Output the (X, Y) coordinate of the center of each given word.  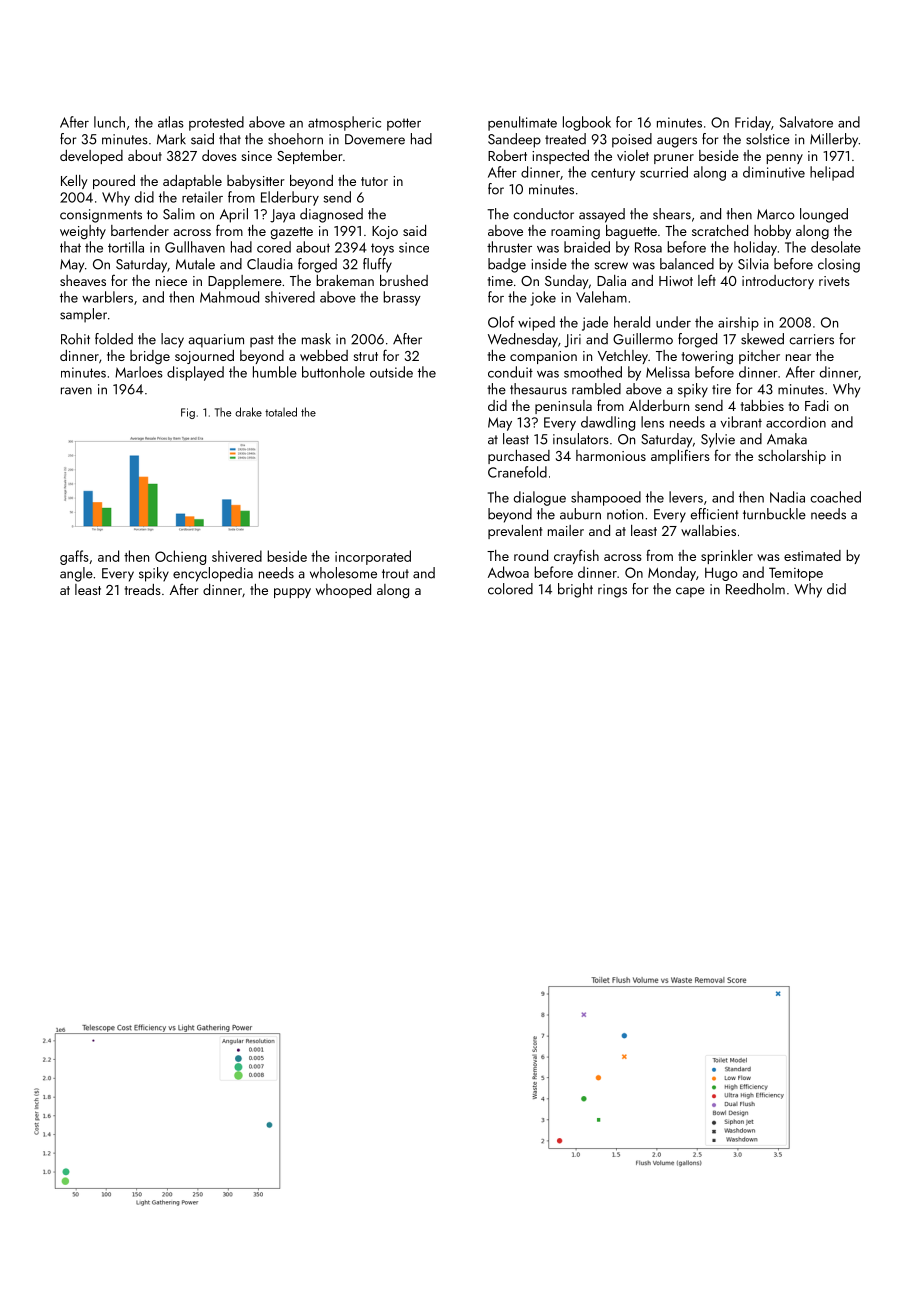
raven (76, 391)
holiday (755, 248)
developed (91, 157)
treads (142, 589)
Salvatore (806, 122)
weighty (83, 232)
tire (721, 389)
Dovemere (375, 139)
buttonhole (333, 372)
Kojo (385, 232)
